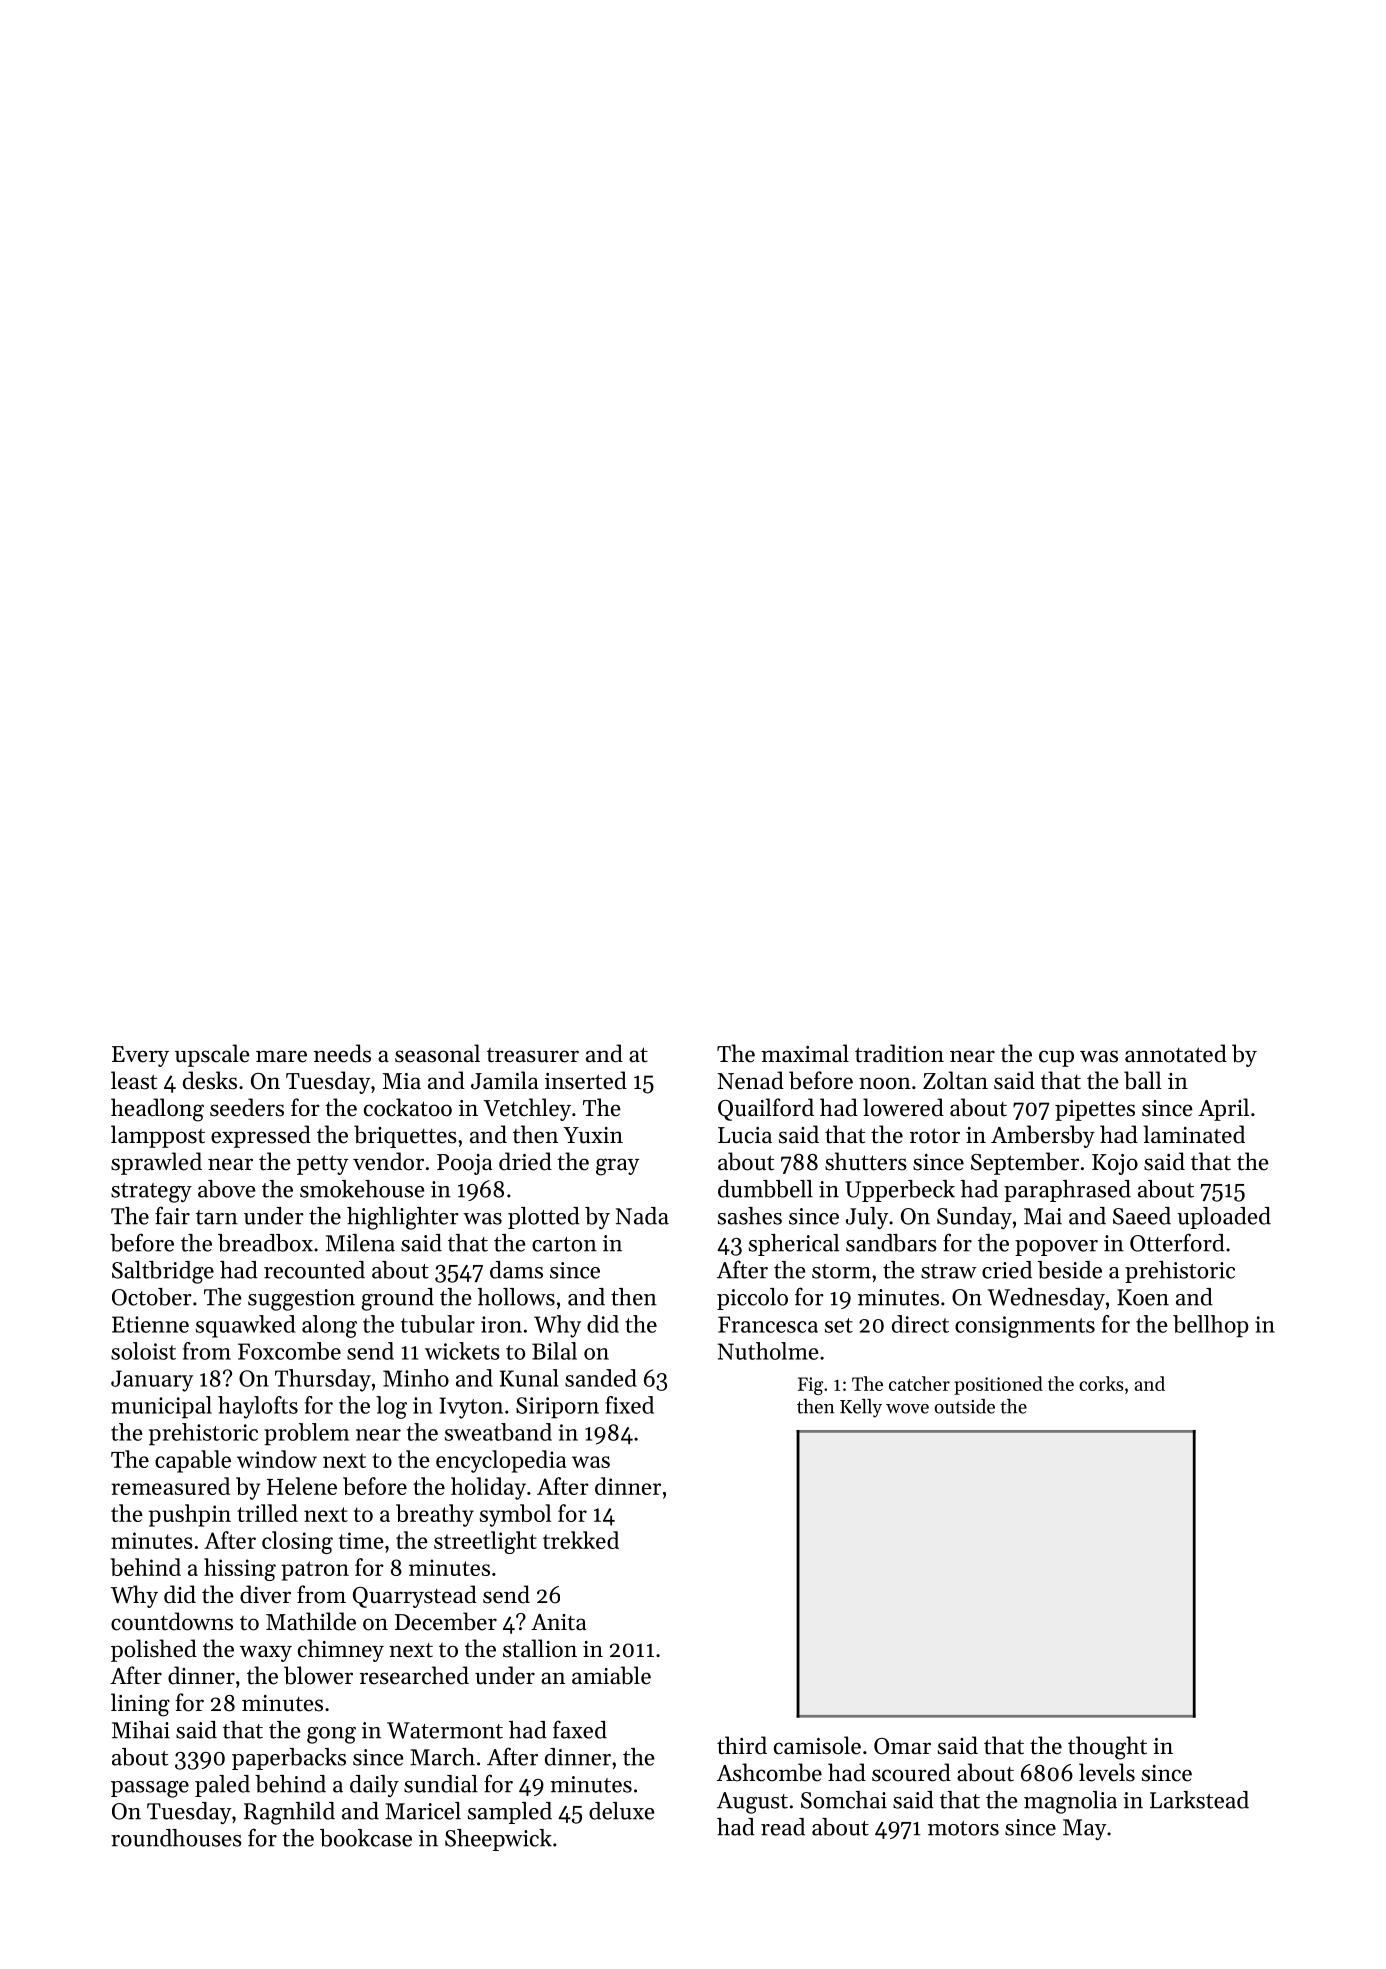 This document has width=1386, height=1969. I want to click on December, so click(446, 1621).
